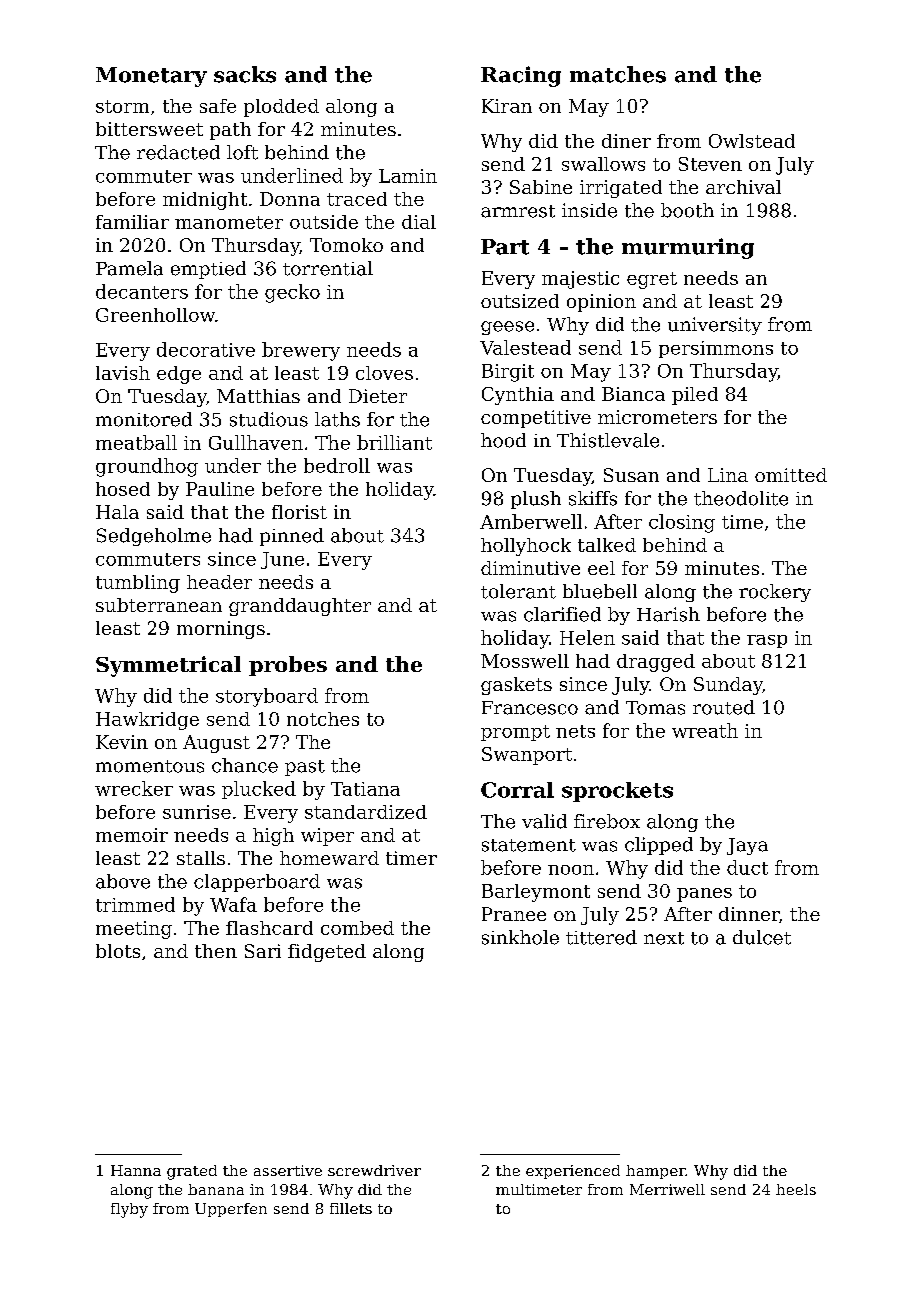  What do you see at coordinates (151, 77) in the screenshot?
I see `Monetary` at bounding box center [151, 77].
